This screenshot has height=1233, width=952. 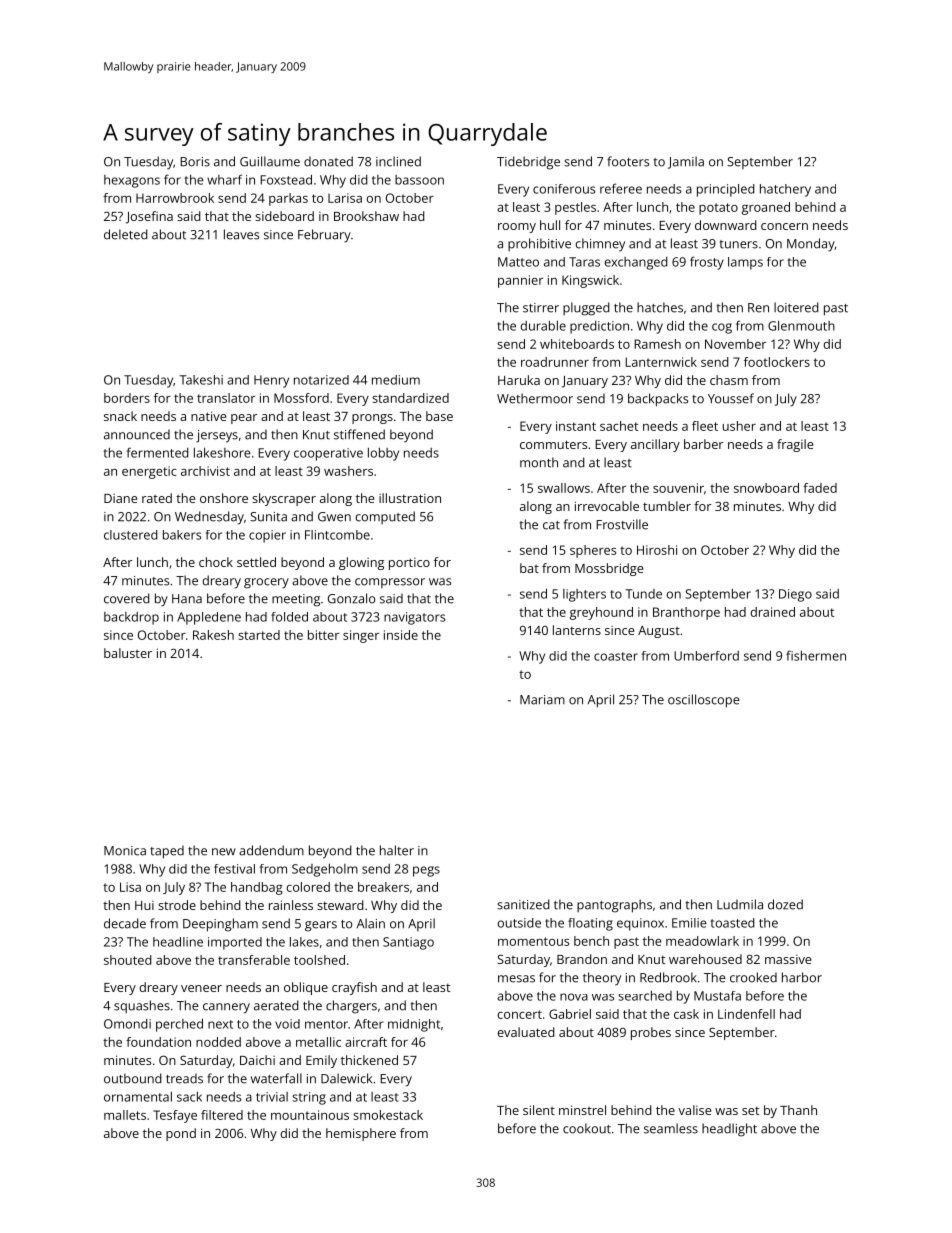 What do you see at coordinates (731, 398) in the screenshot?
I see `Youssef` at bounding box center [731, 398].
